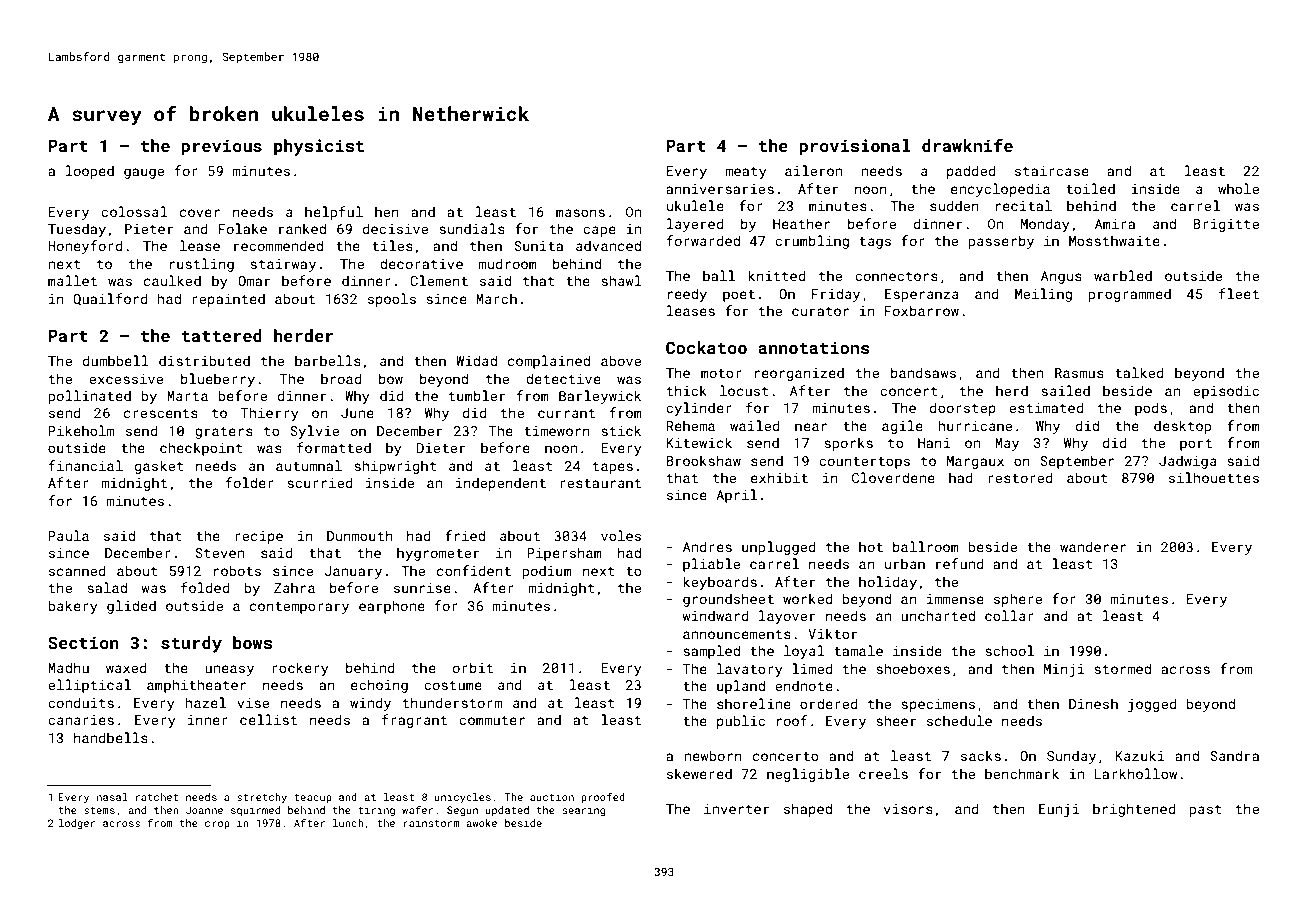 Image resolution: width=1308 pixels, height=924 pixels. I want to click on previous, so click(222, 147).
